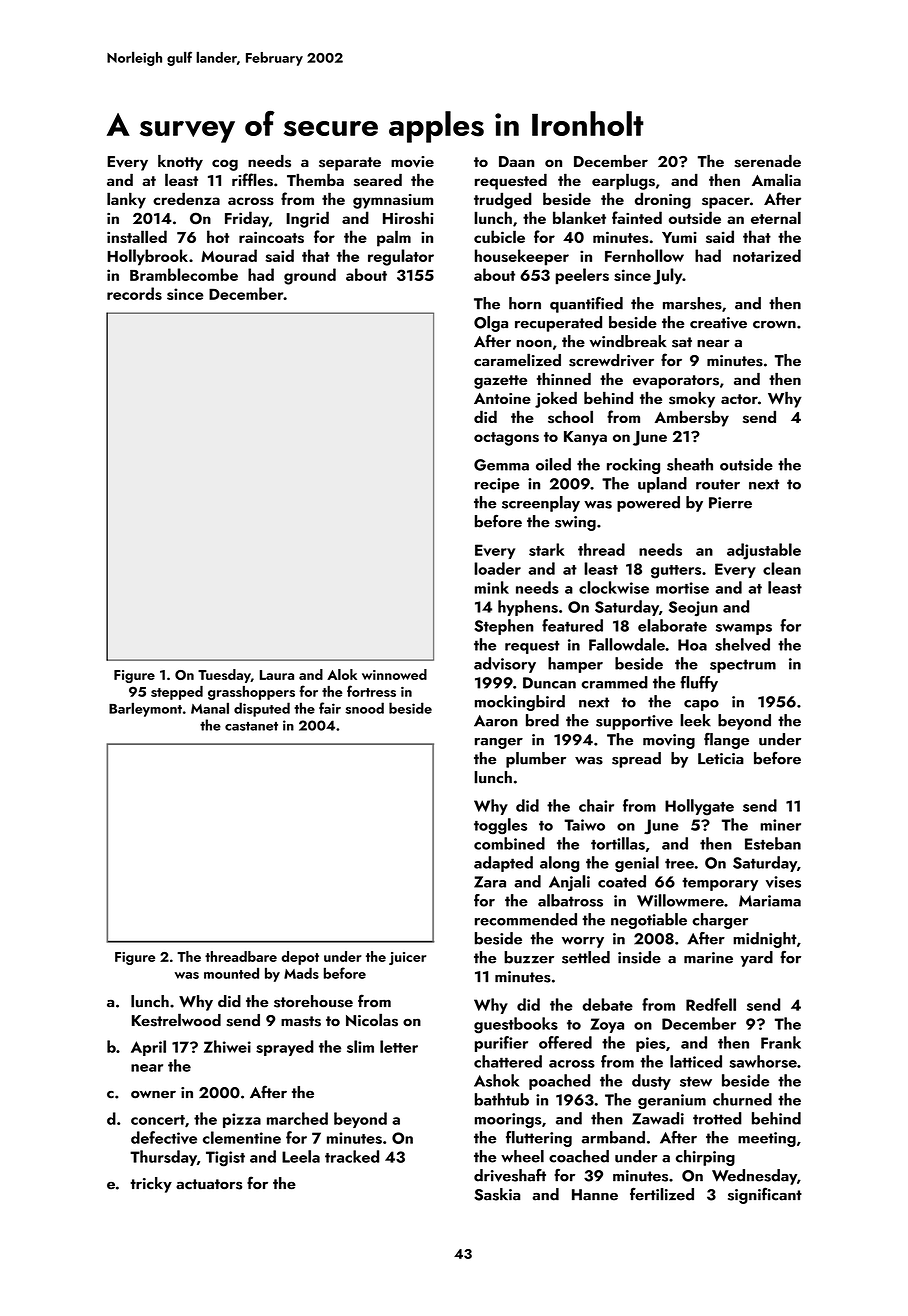 Image resolution: width=908 pixels, height=1316 pixels. Describe the element at coordinates (224, 676) in the document. I see `Tuesday` at that location.
